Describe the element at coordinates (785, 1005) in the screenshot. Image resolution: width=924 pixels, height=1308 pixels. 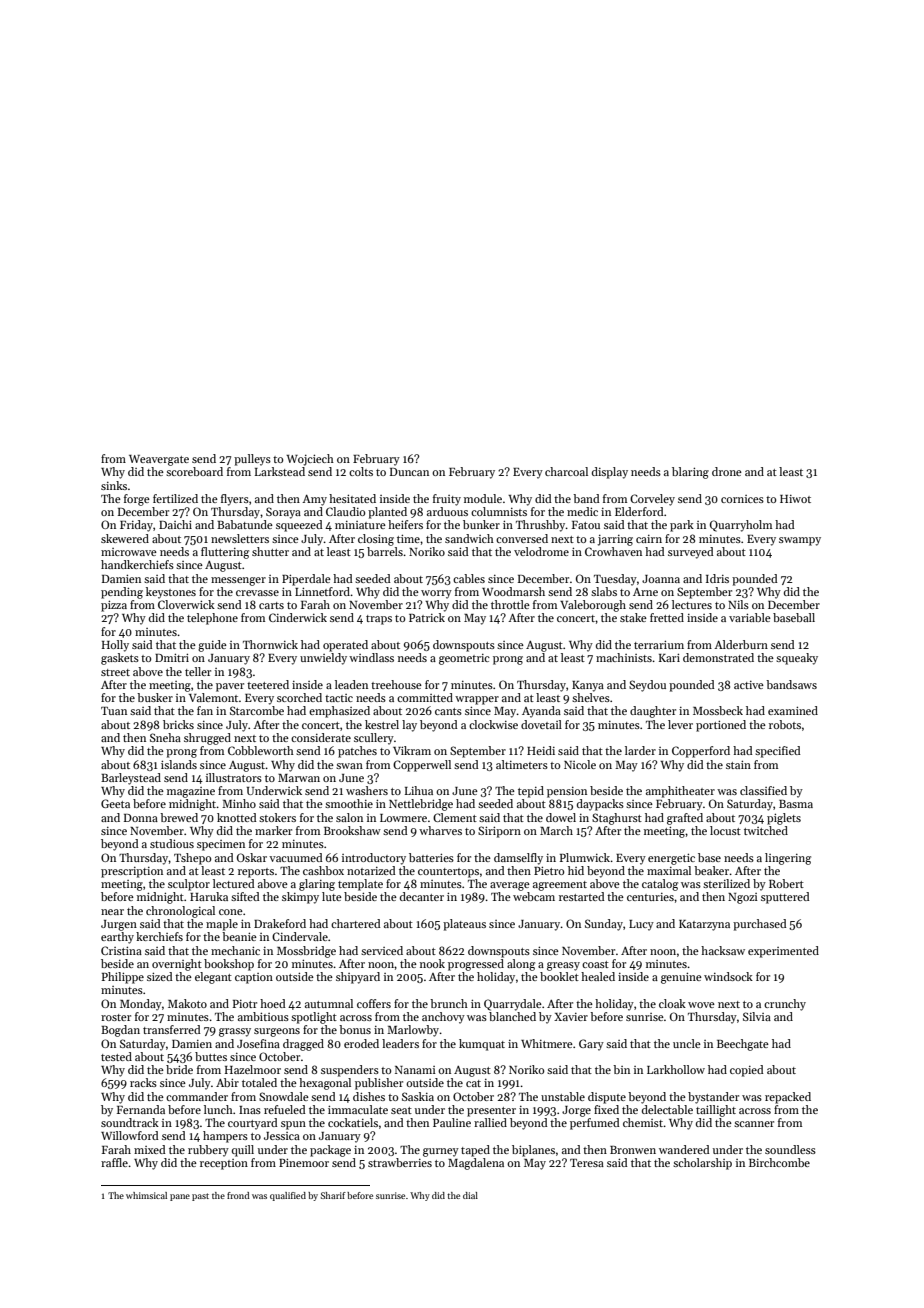
I see `crunchy` at that location.
